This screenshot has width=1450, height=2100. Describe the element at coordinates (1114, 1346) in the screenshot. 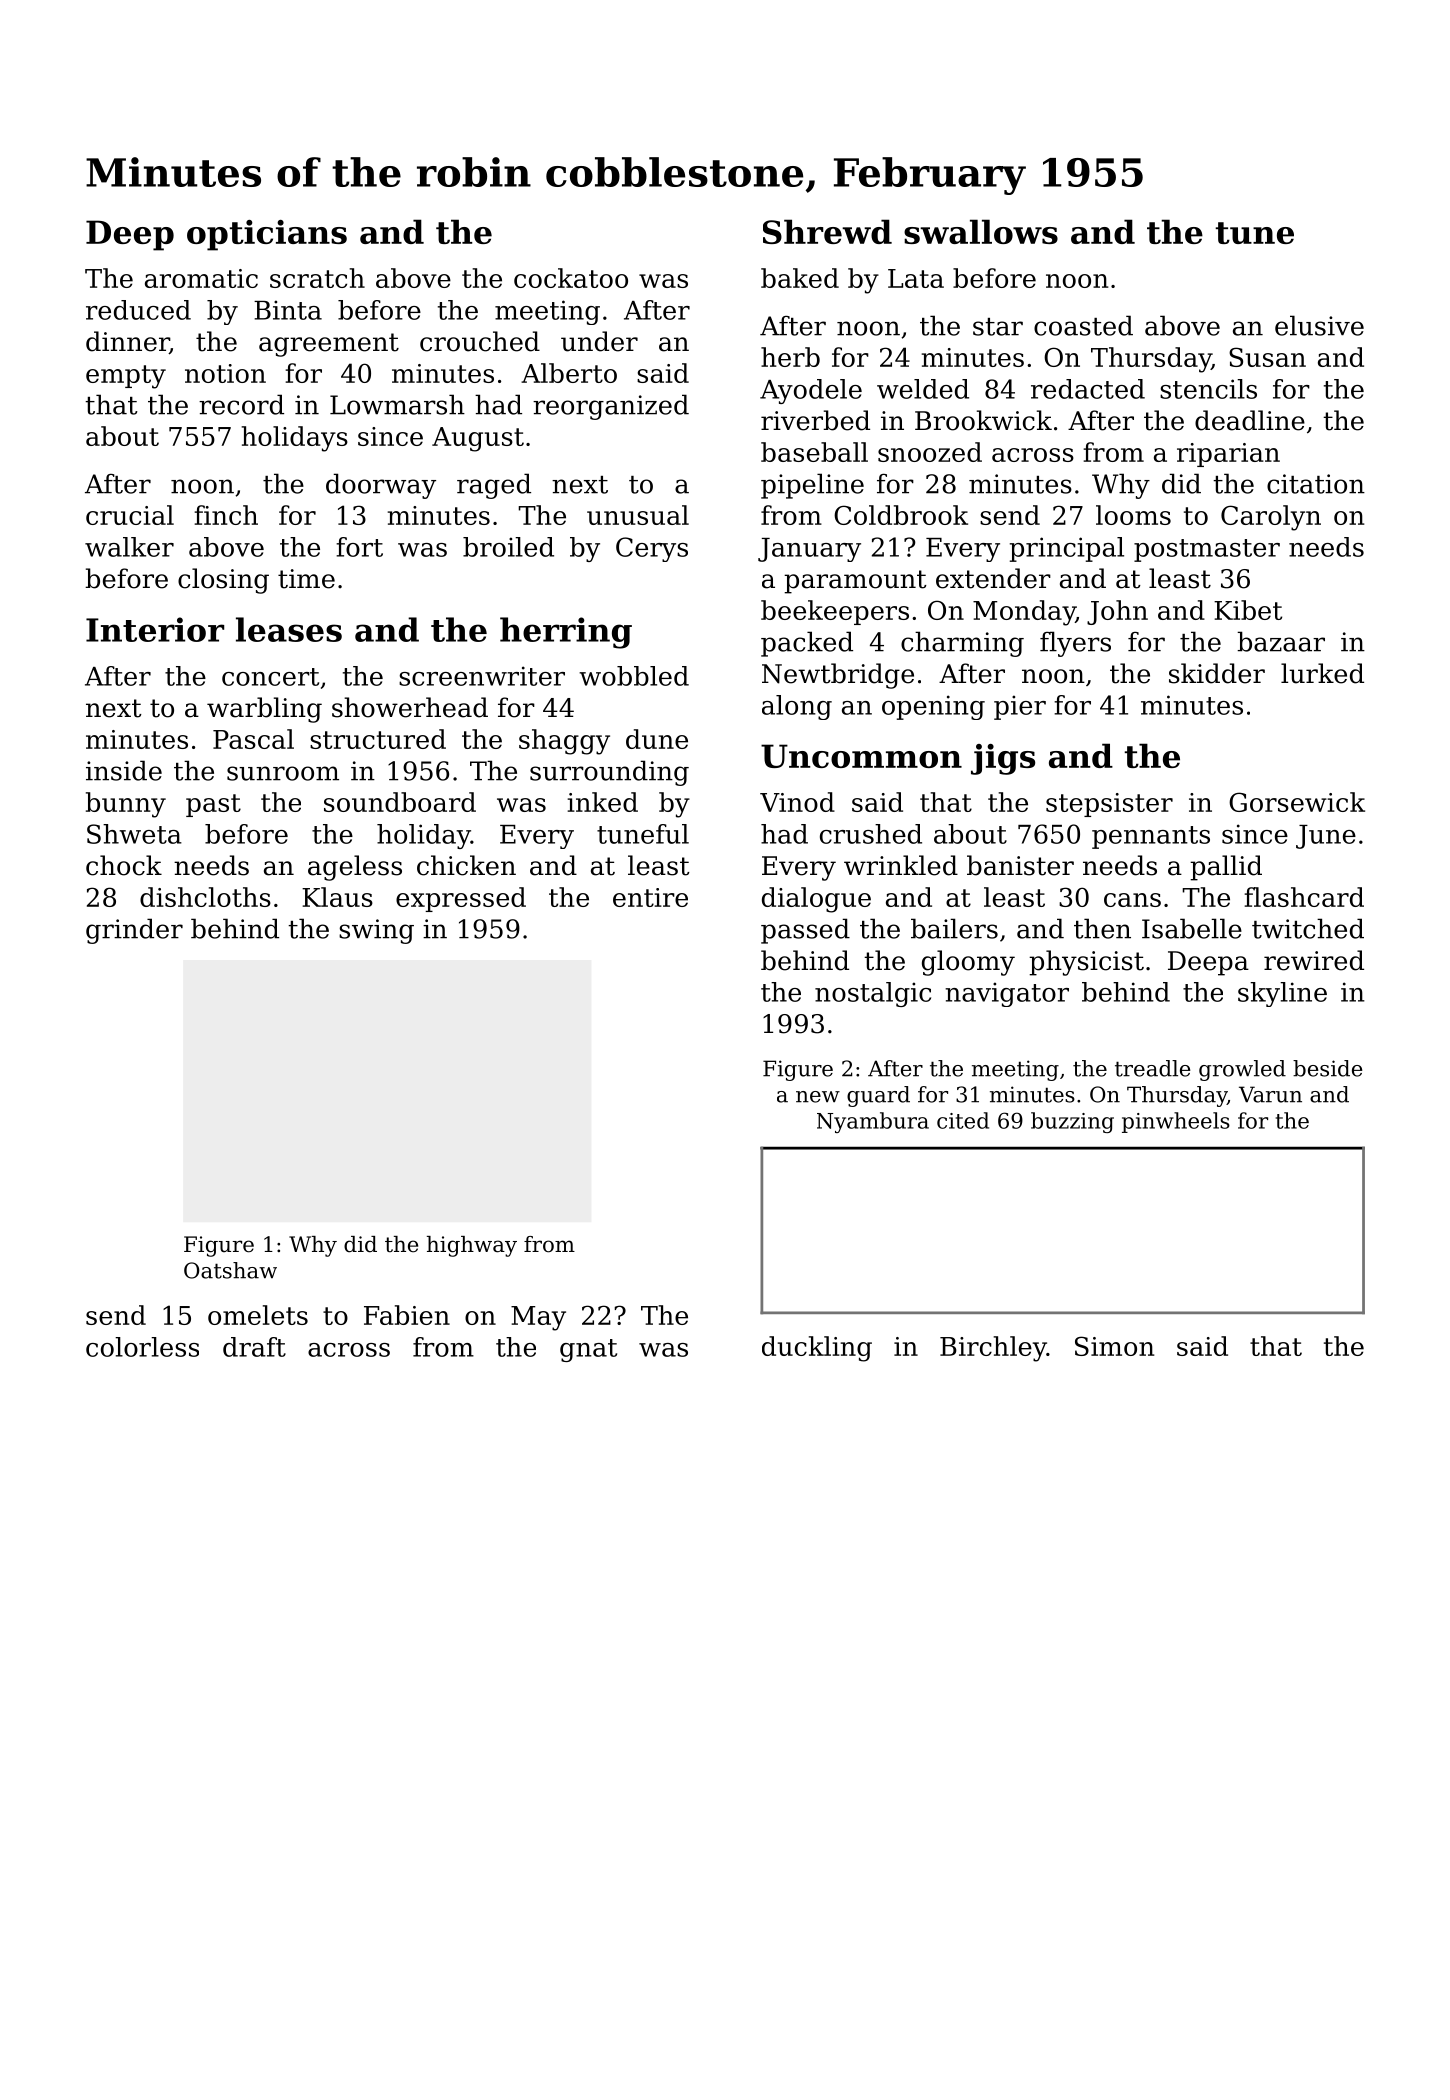

I see `Simon` at that location.
